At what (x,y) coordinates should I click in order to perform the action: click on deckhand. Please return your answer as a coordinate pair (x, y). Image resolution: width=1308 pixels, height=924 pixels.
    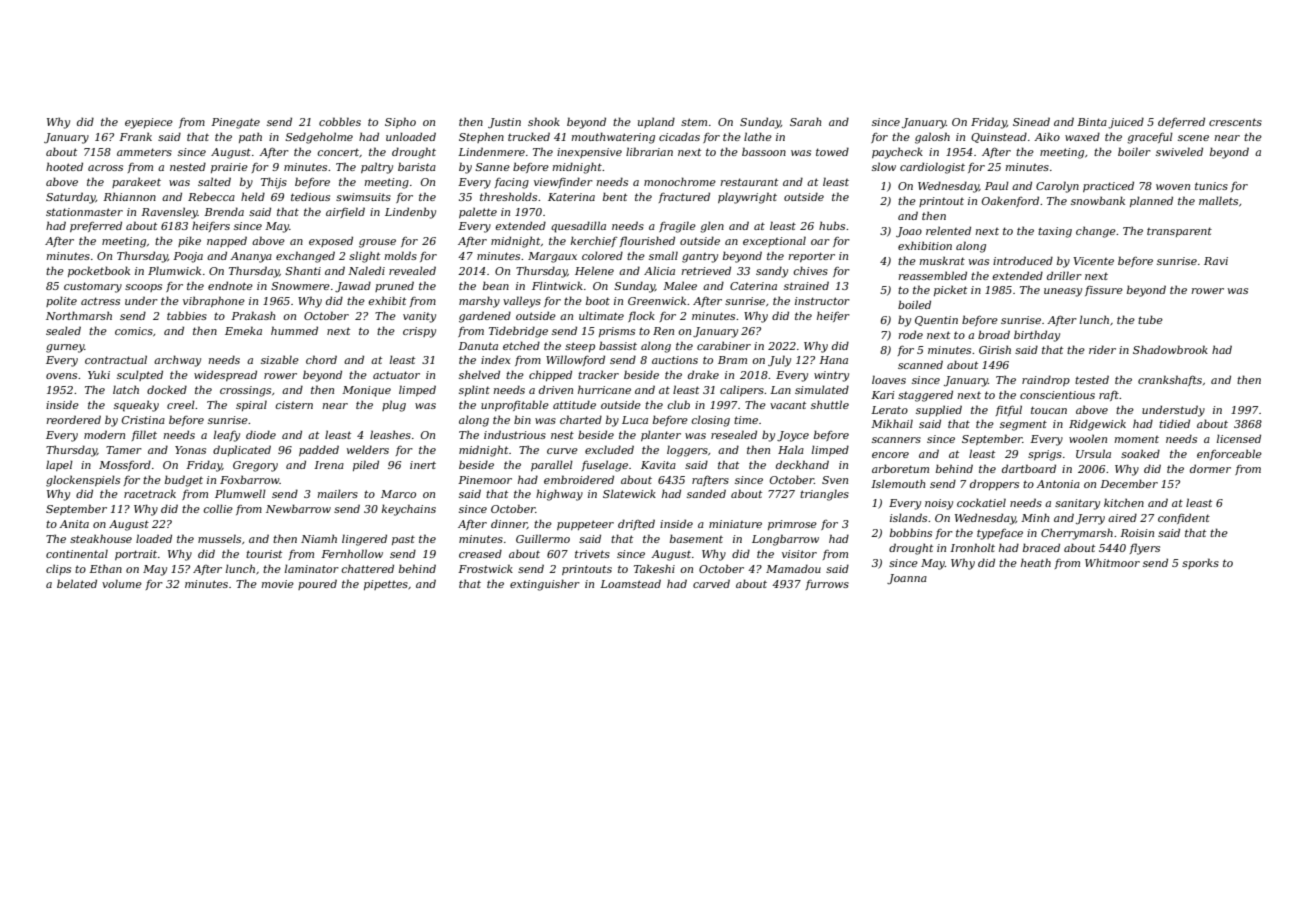
    Looking at the image, I should click on (802, 464).
